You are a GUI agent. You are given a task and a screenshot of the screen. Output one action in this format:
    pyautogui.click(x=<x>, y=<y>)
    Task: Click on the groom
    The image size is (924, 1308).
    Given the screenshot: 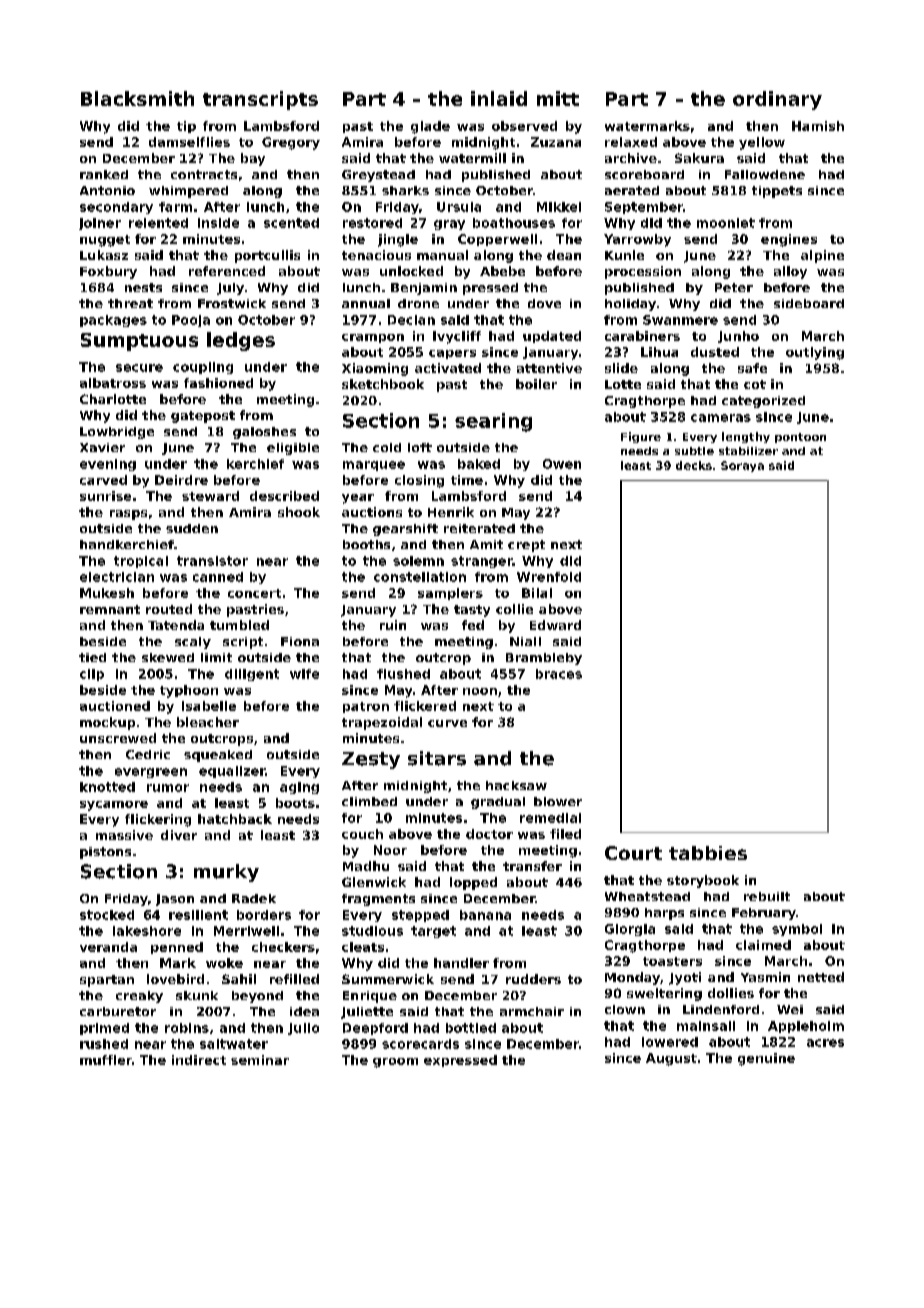 What is the action you would take?
    pyautogui.click(x=395, y=1063)
